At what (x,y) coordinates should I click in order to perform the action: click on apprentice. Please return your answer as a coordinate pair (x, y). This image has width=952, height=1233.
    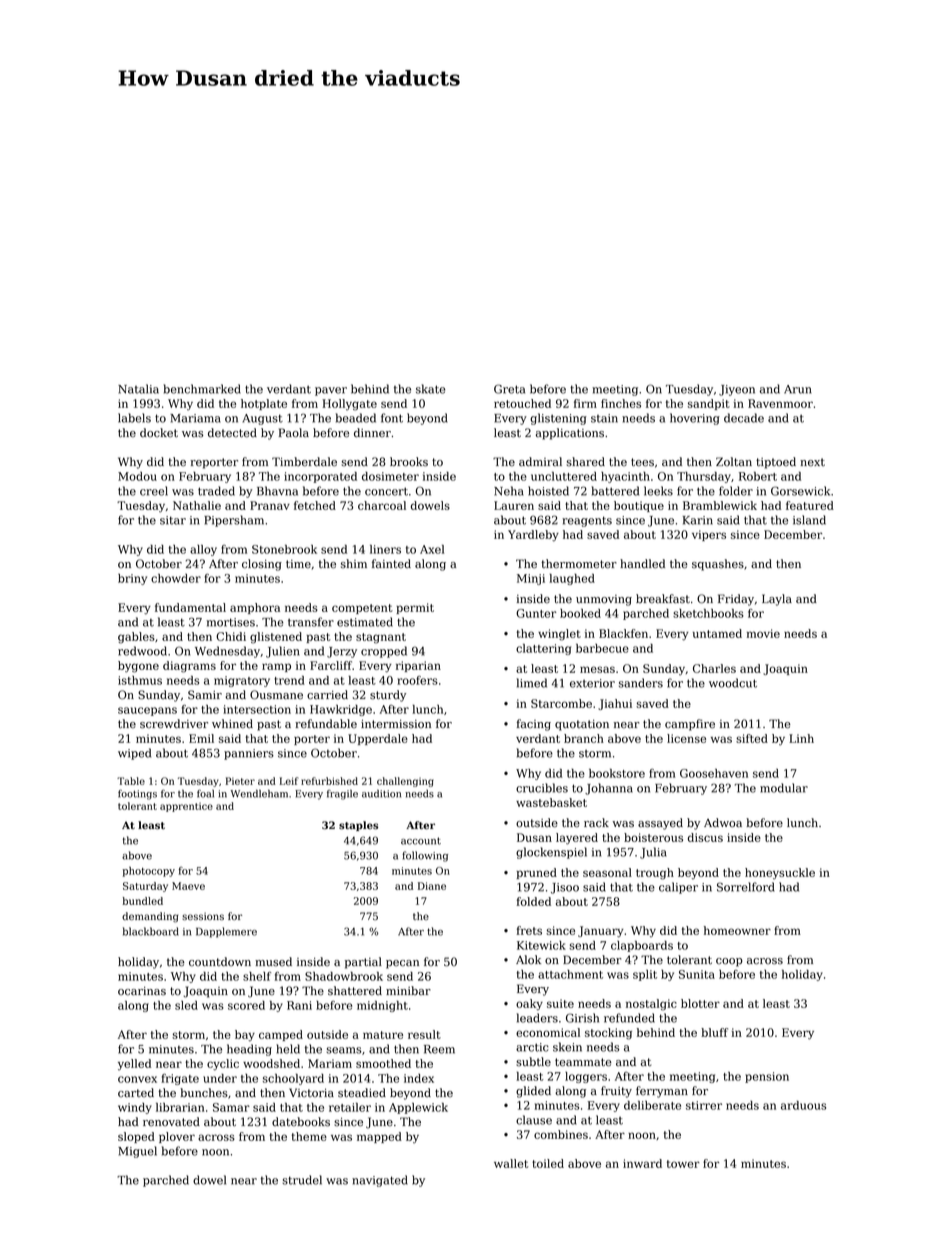
    Looking at the image, I should click on (186, 807).
